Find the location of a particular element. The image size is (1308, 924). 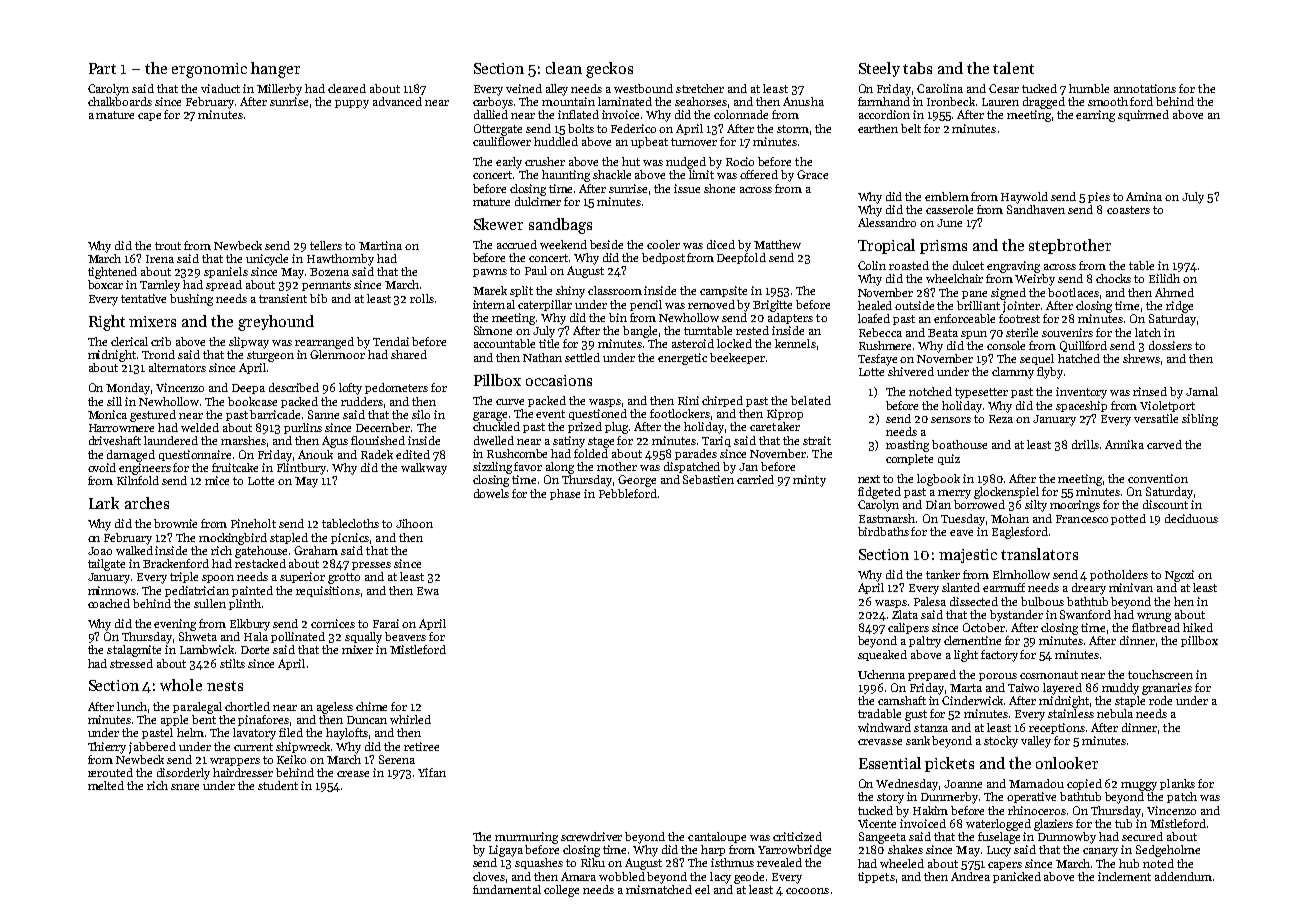

mockingbird is located at coordinates (233, 539).
